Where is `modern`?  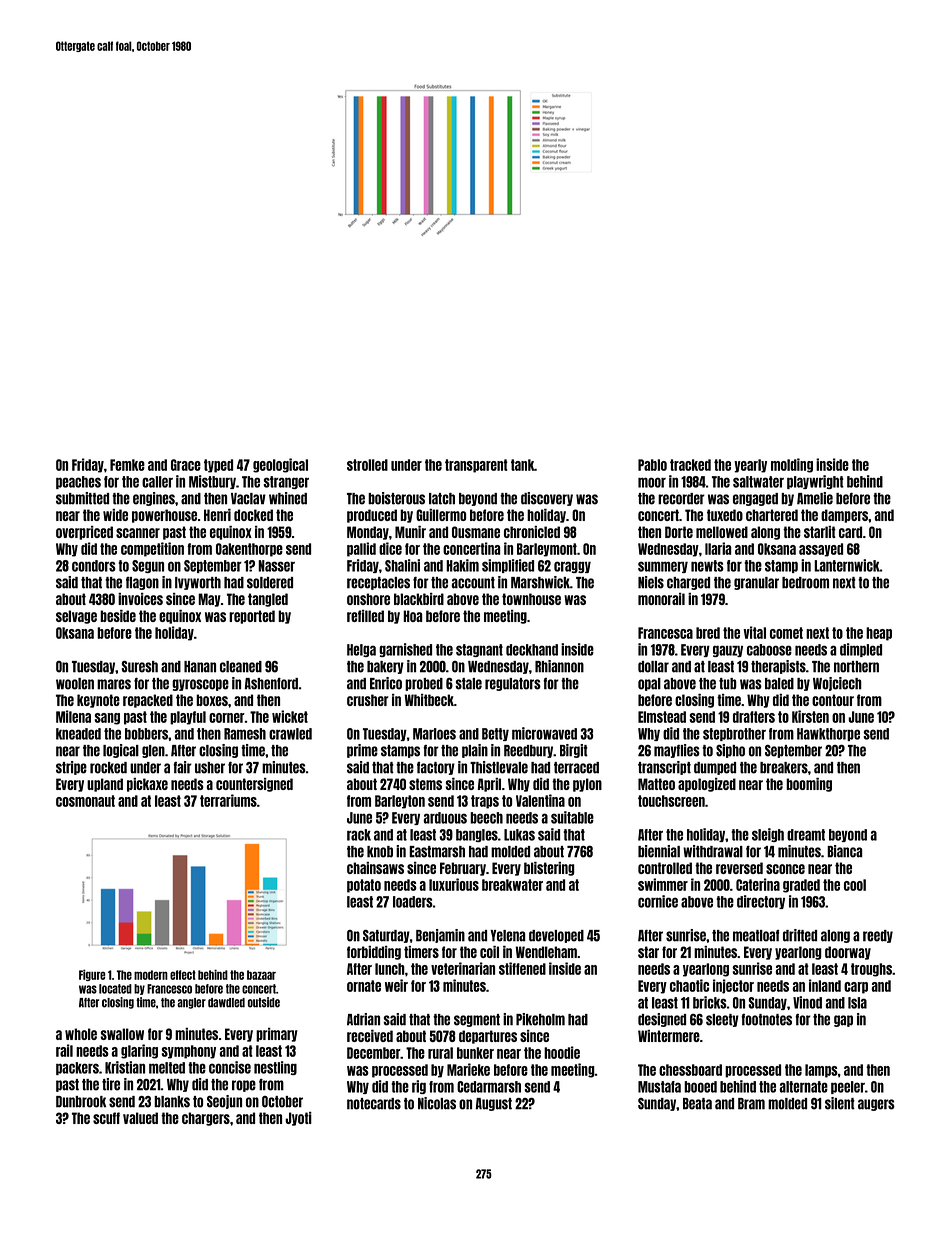 modern is located at coordinates (151, 975).
